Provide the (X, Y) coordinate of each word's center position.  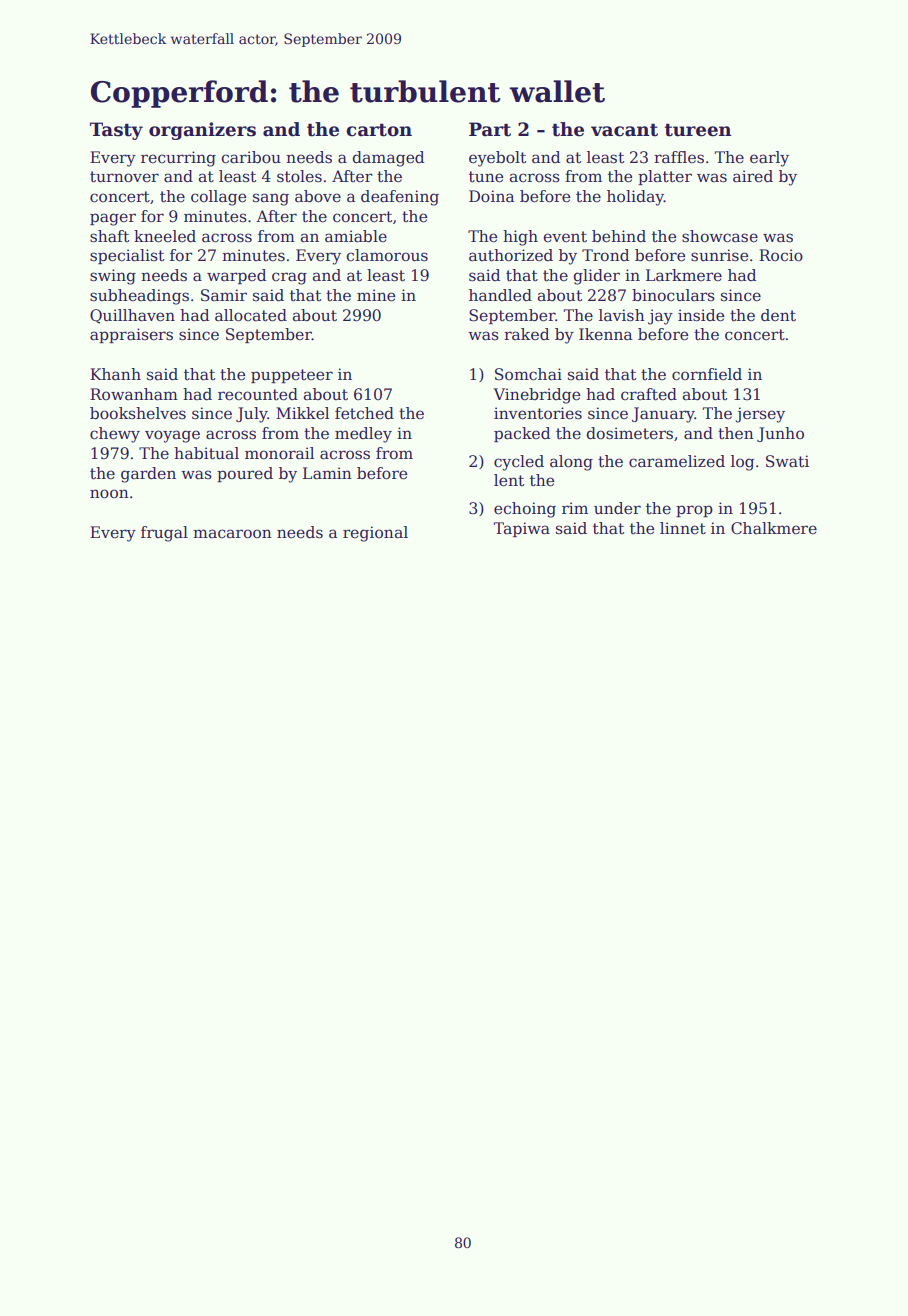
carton (379, 130)
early (769, 159)
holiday (635, 198)
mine (376, 295)
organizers (202, 131)
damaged (389, 159)
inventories (538, 413)
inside (701, 315)
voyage (172, 436)
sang (271, 199)
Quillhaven (132, 316)
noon (109, 494)
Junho (780, 434)
